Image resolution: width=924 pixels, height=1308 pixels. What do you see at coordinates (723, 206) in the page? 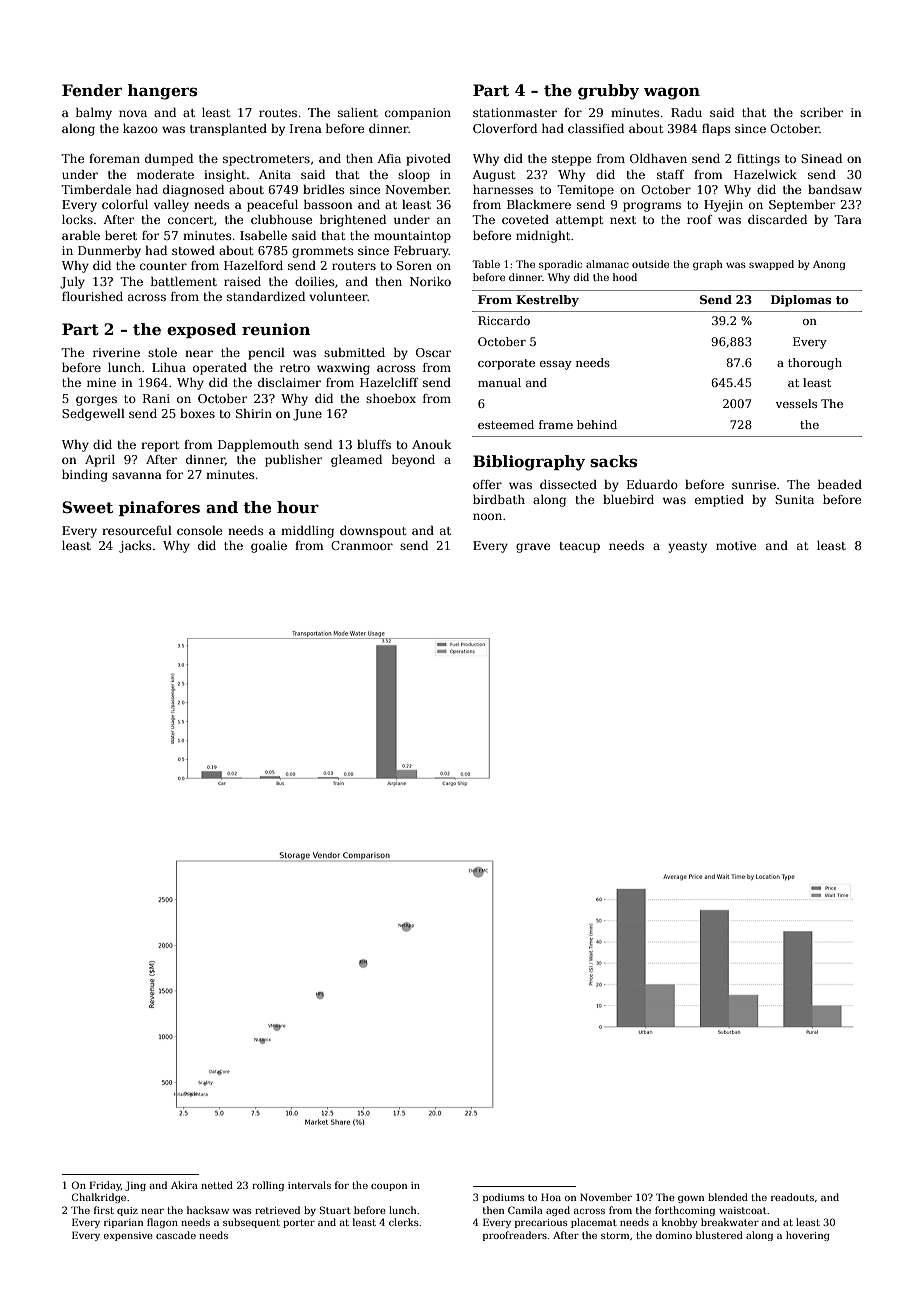
I see `Hyejin` at bounding box center [723, 206].
